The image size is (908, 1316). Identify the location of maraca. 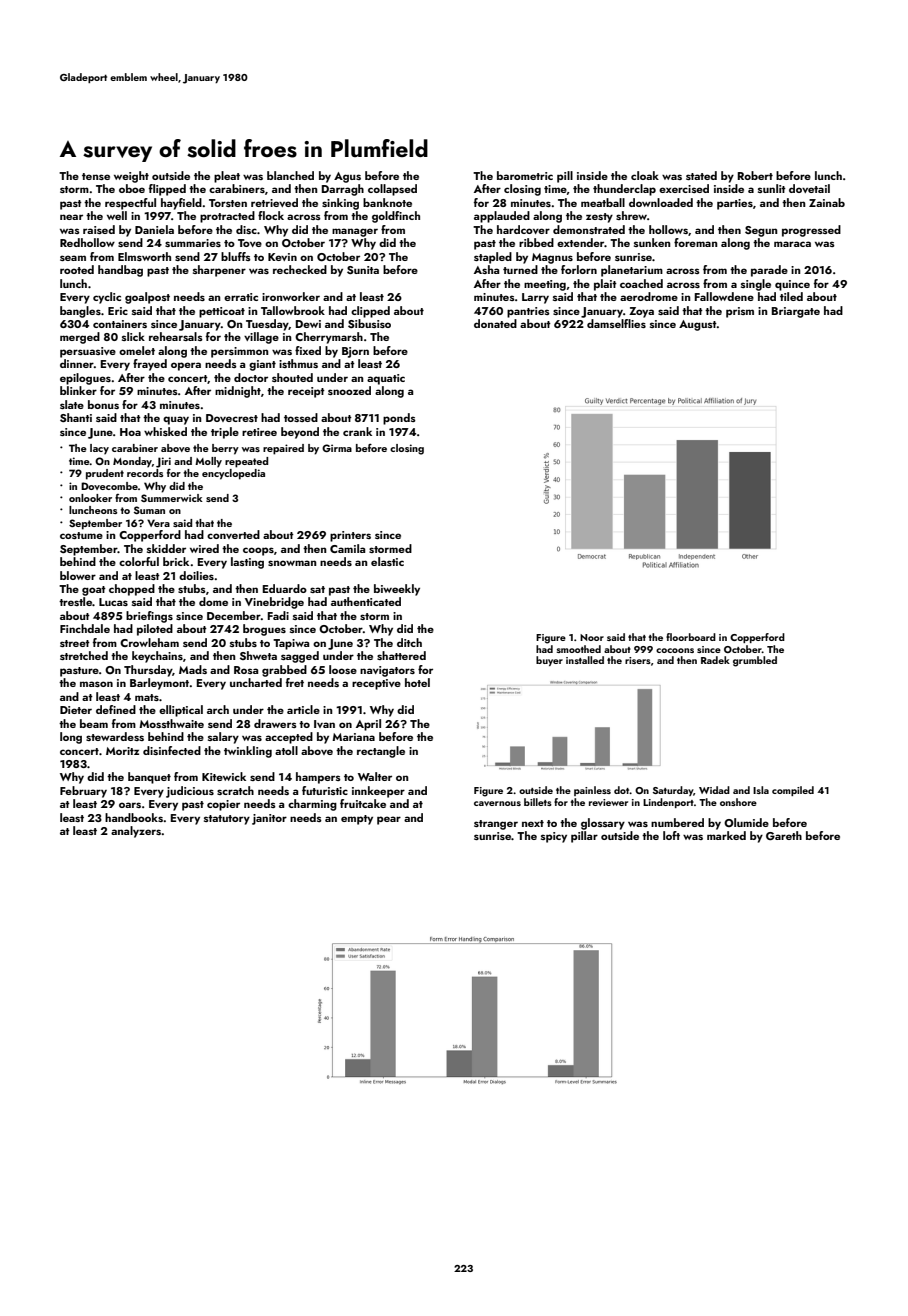
(792, 244).
